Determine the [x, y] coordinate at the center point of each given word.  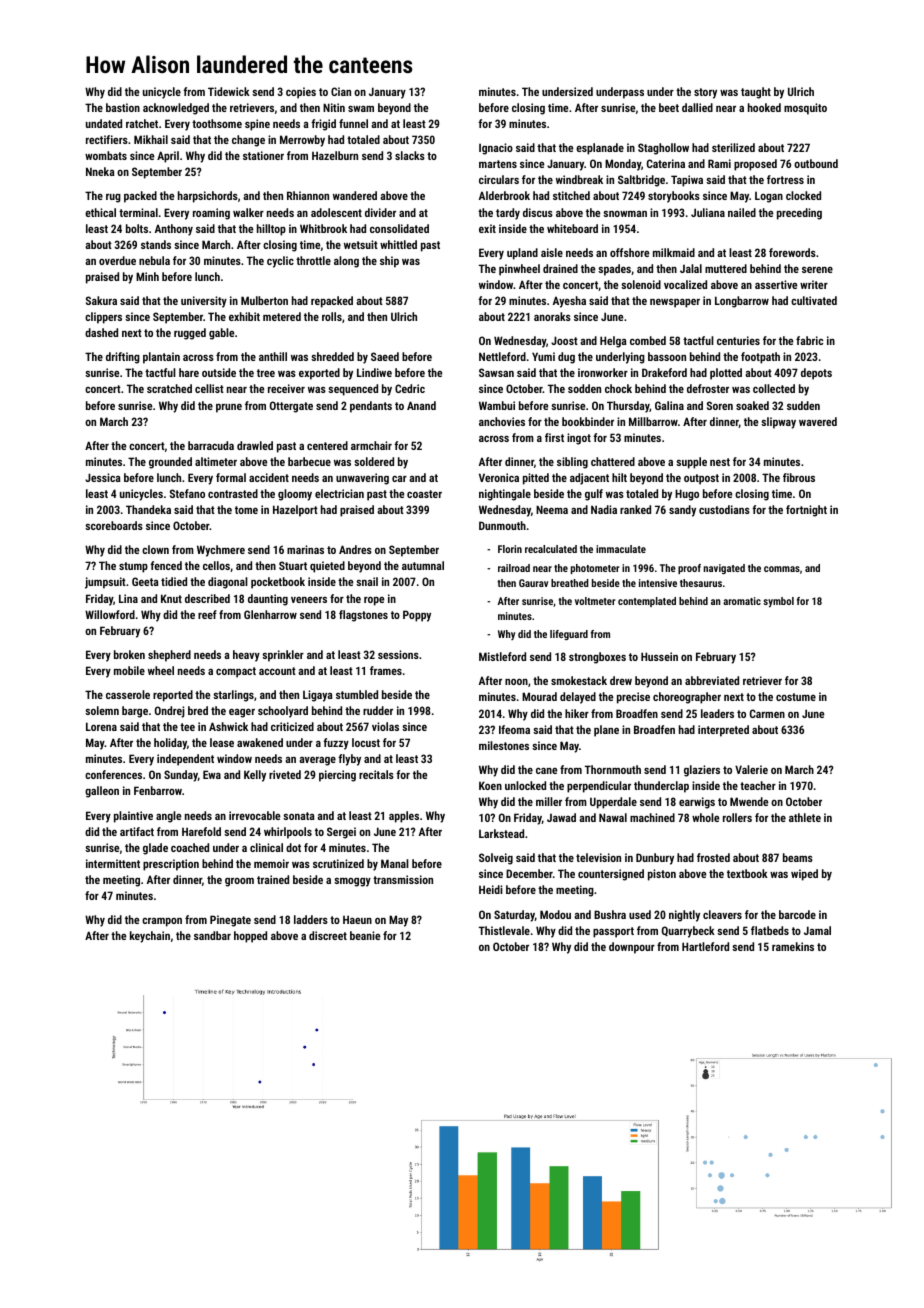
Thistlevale [504, 930]
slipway [778, 423]
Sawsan [496, 372]
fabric [809, 340]
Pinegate [230, 921]
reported [173, 696]
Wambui [497, 405]
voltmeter [595, 601]
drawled [255, 445]
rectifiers [107, 139]
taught [756, 93]
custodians [724, 509]
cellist [209, 388]
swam [361, 109]
